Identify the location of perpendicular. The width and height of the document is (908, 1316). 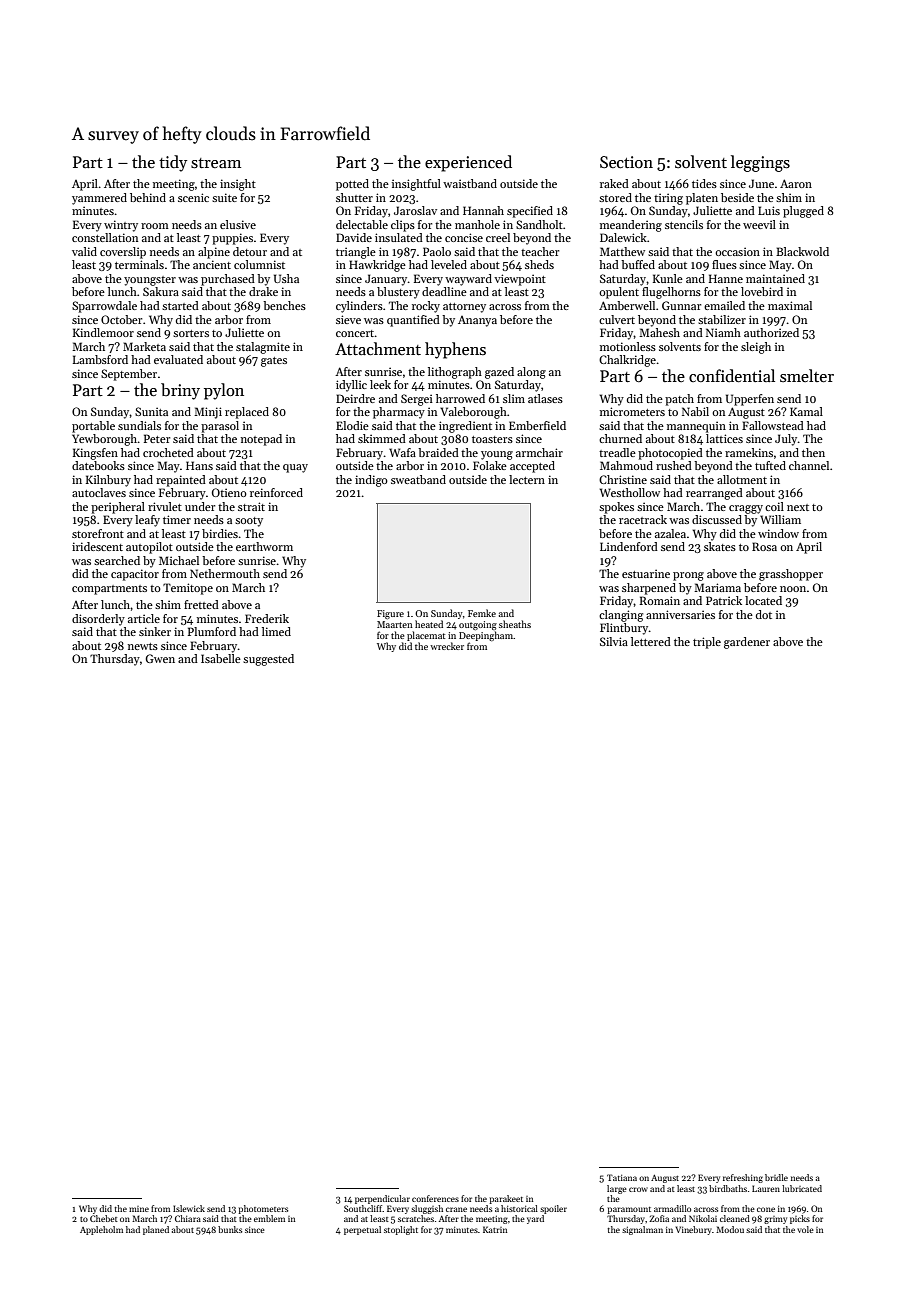
(382, 1199).
